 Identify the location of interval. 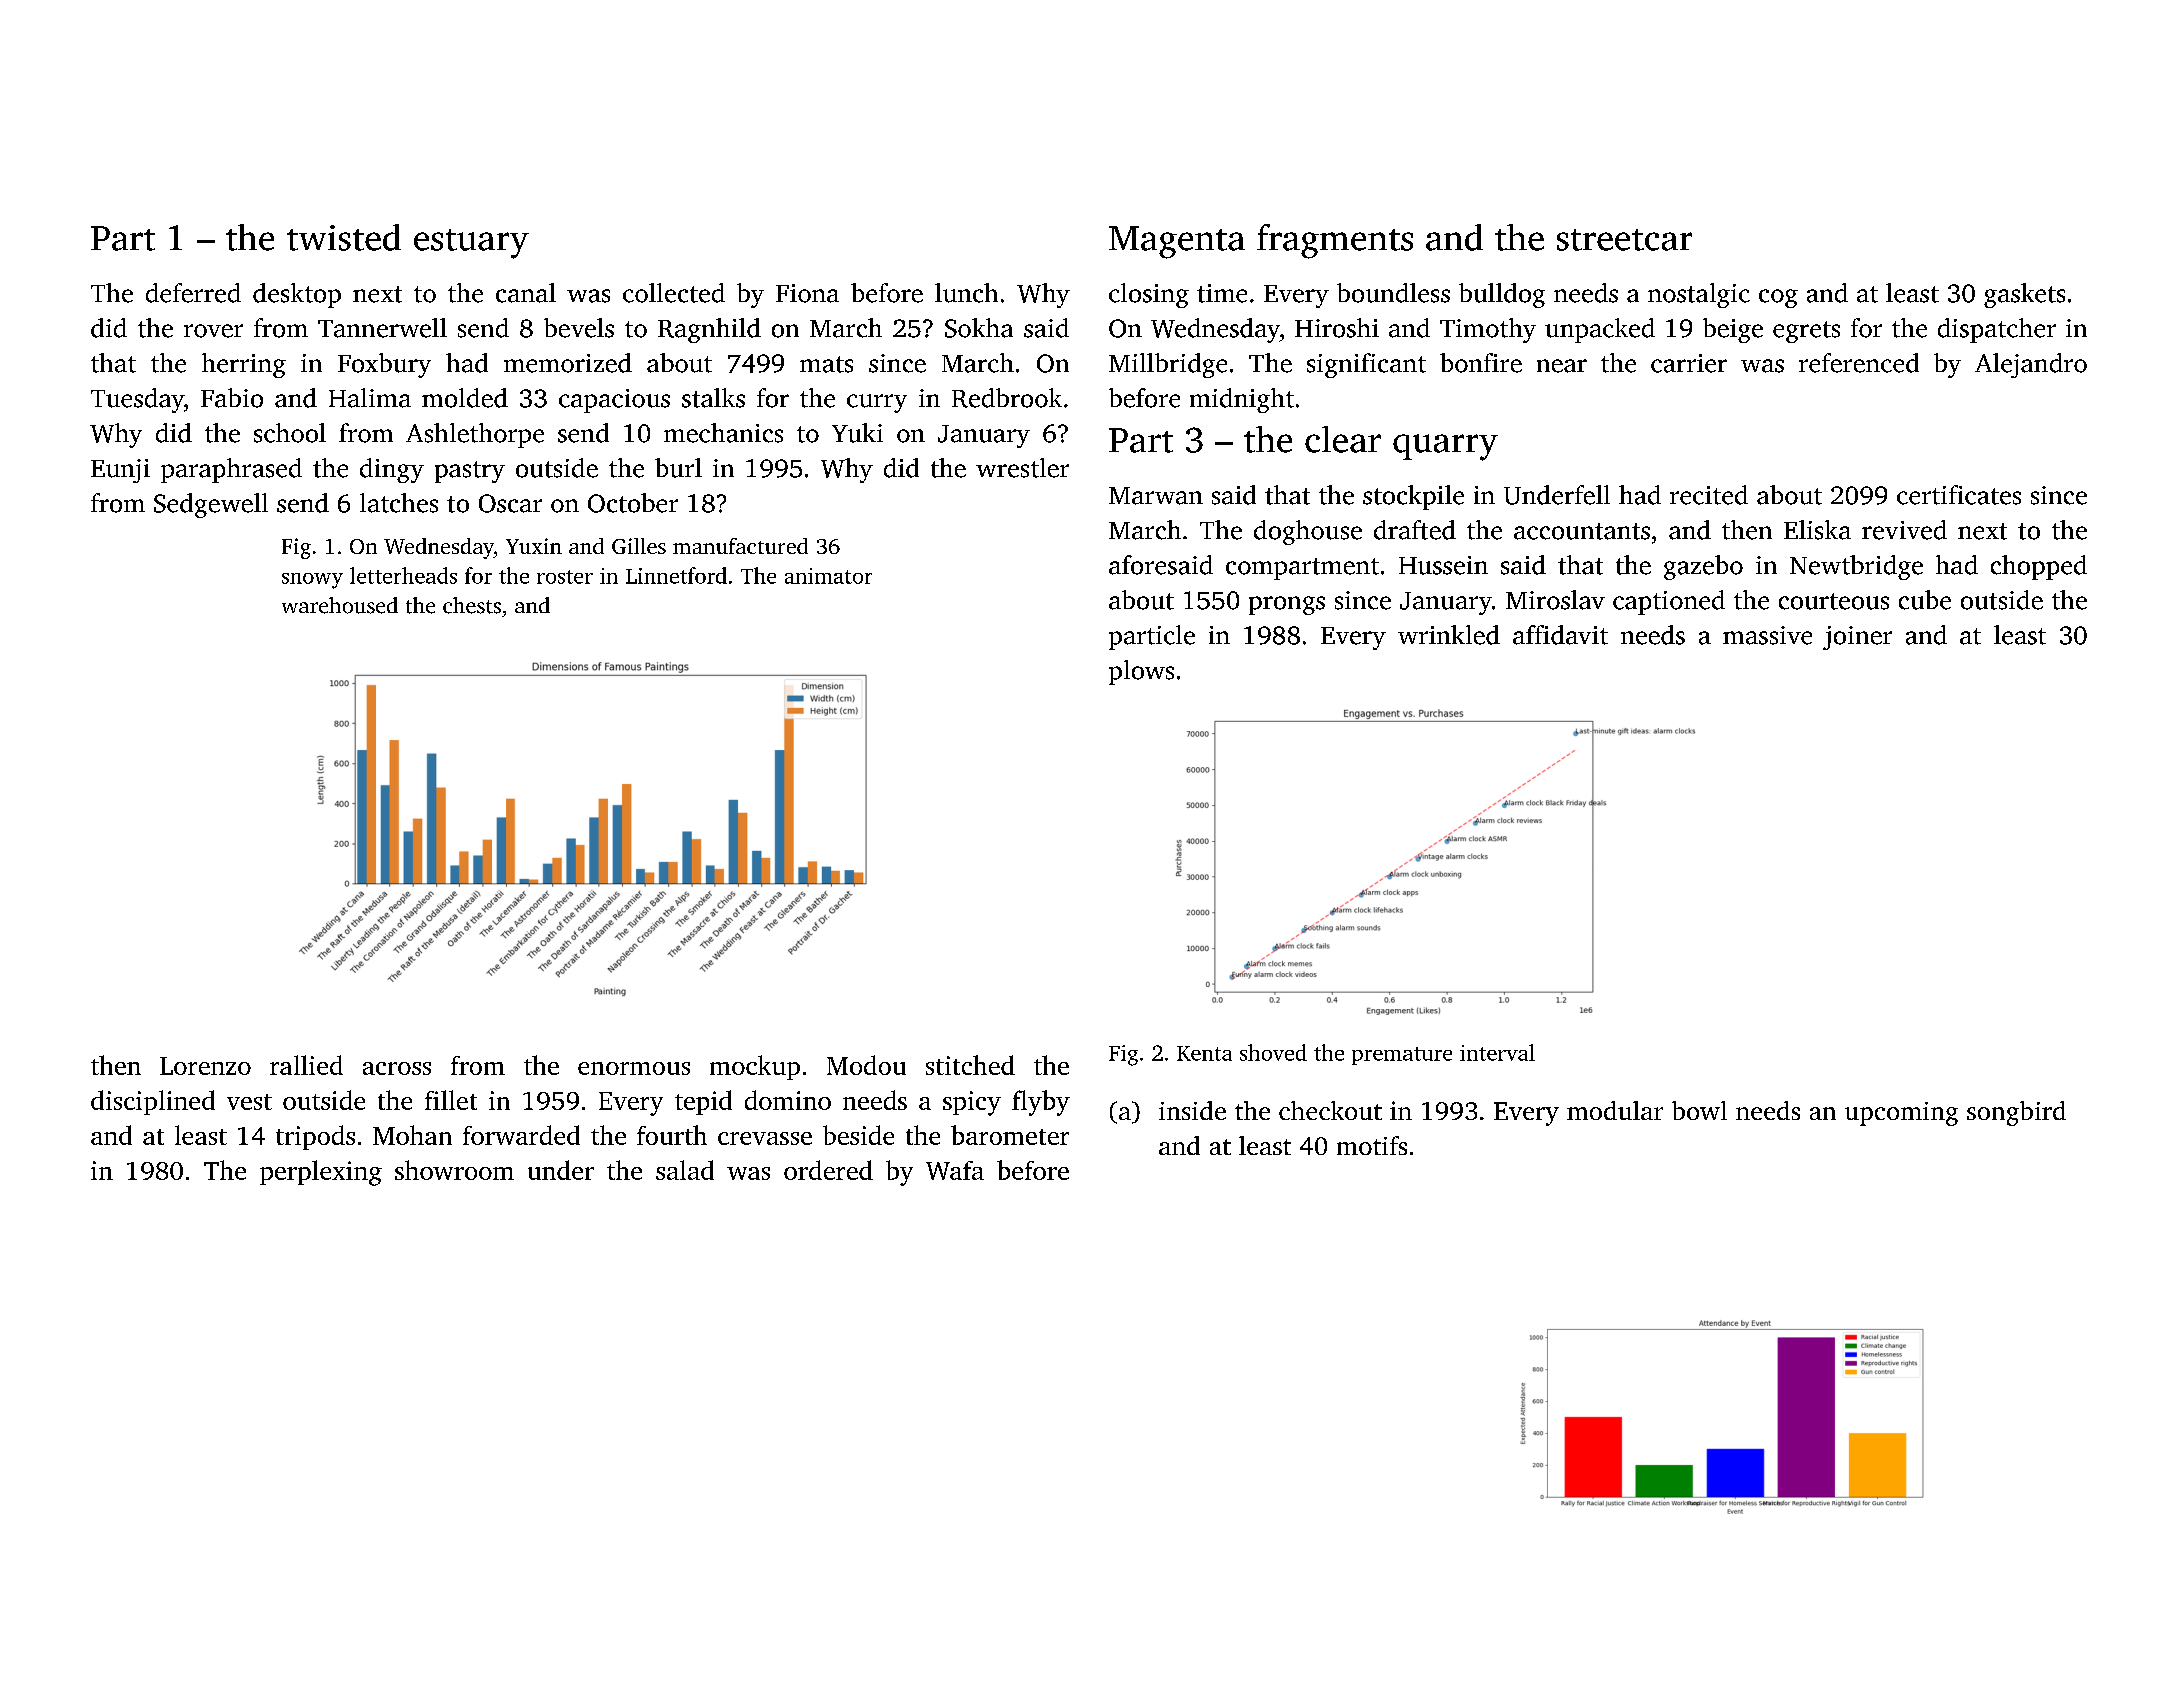
(1497, 1052).
